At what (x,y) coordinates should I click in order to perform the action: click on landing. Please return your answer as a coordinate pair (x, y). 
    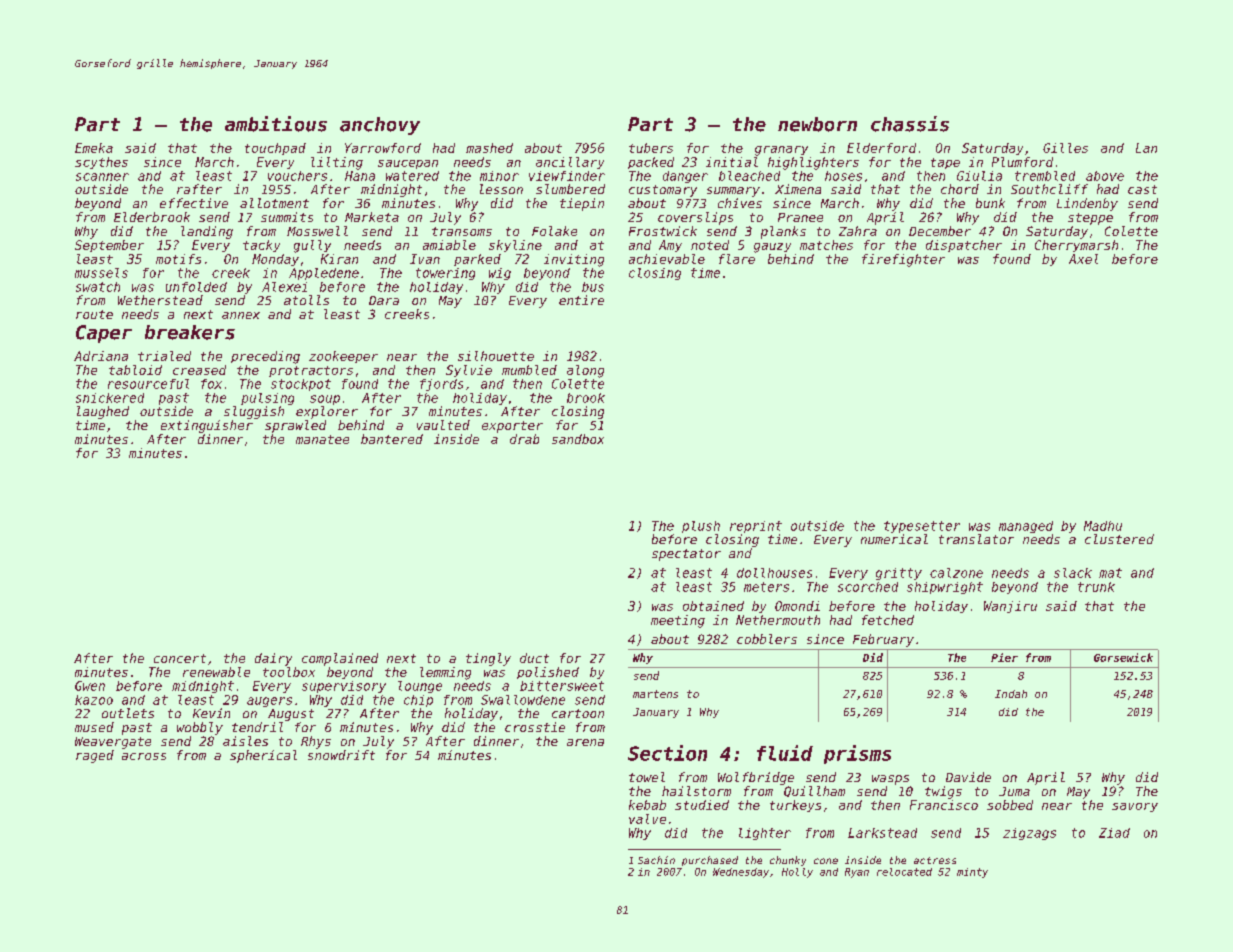
    Looking at the image, I should click on (207, 232).
